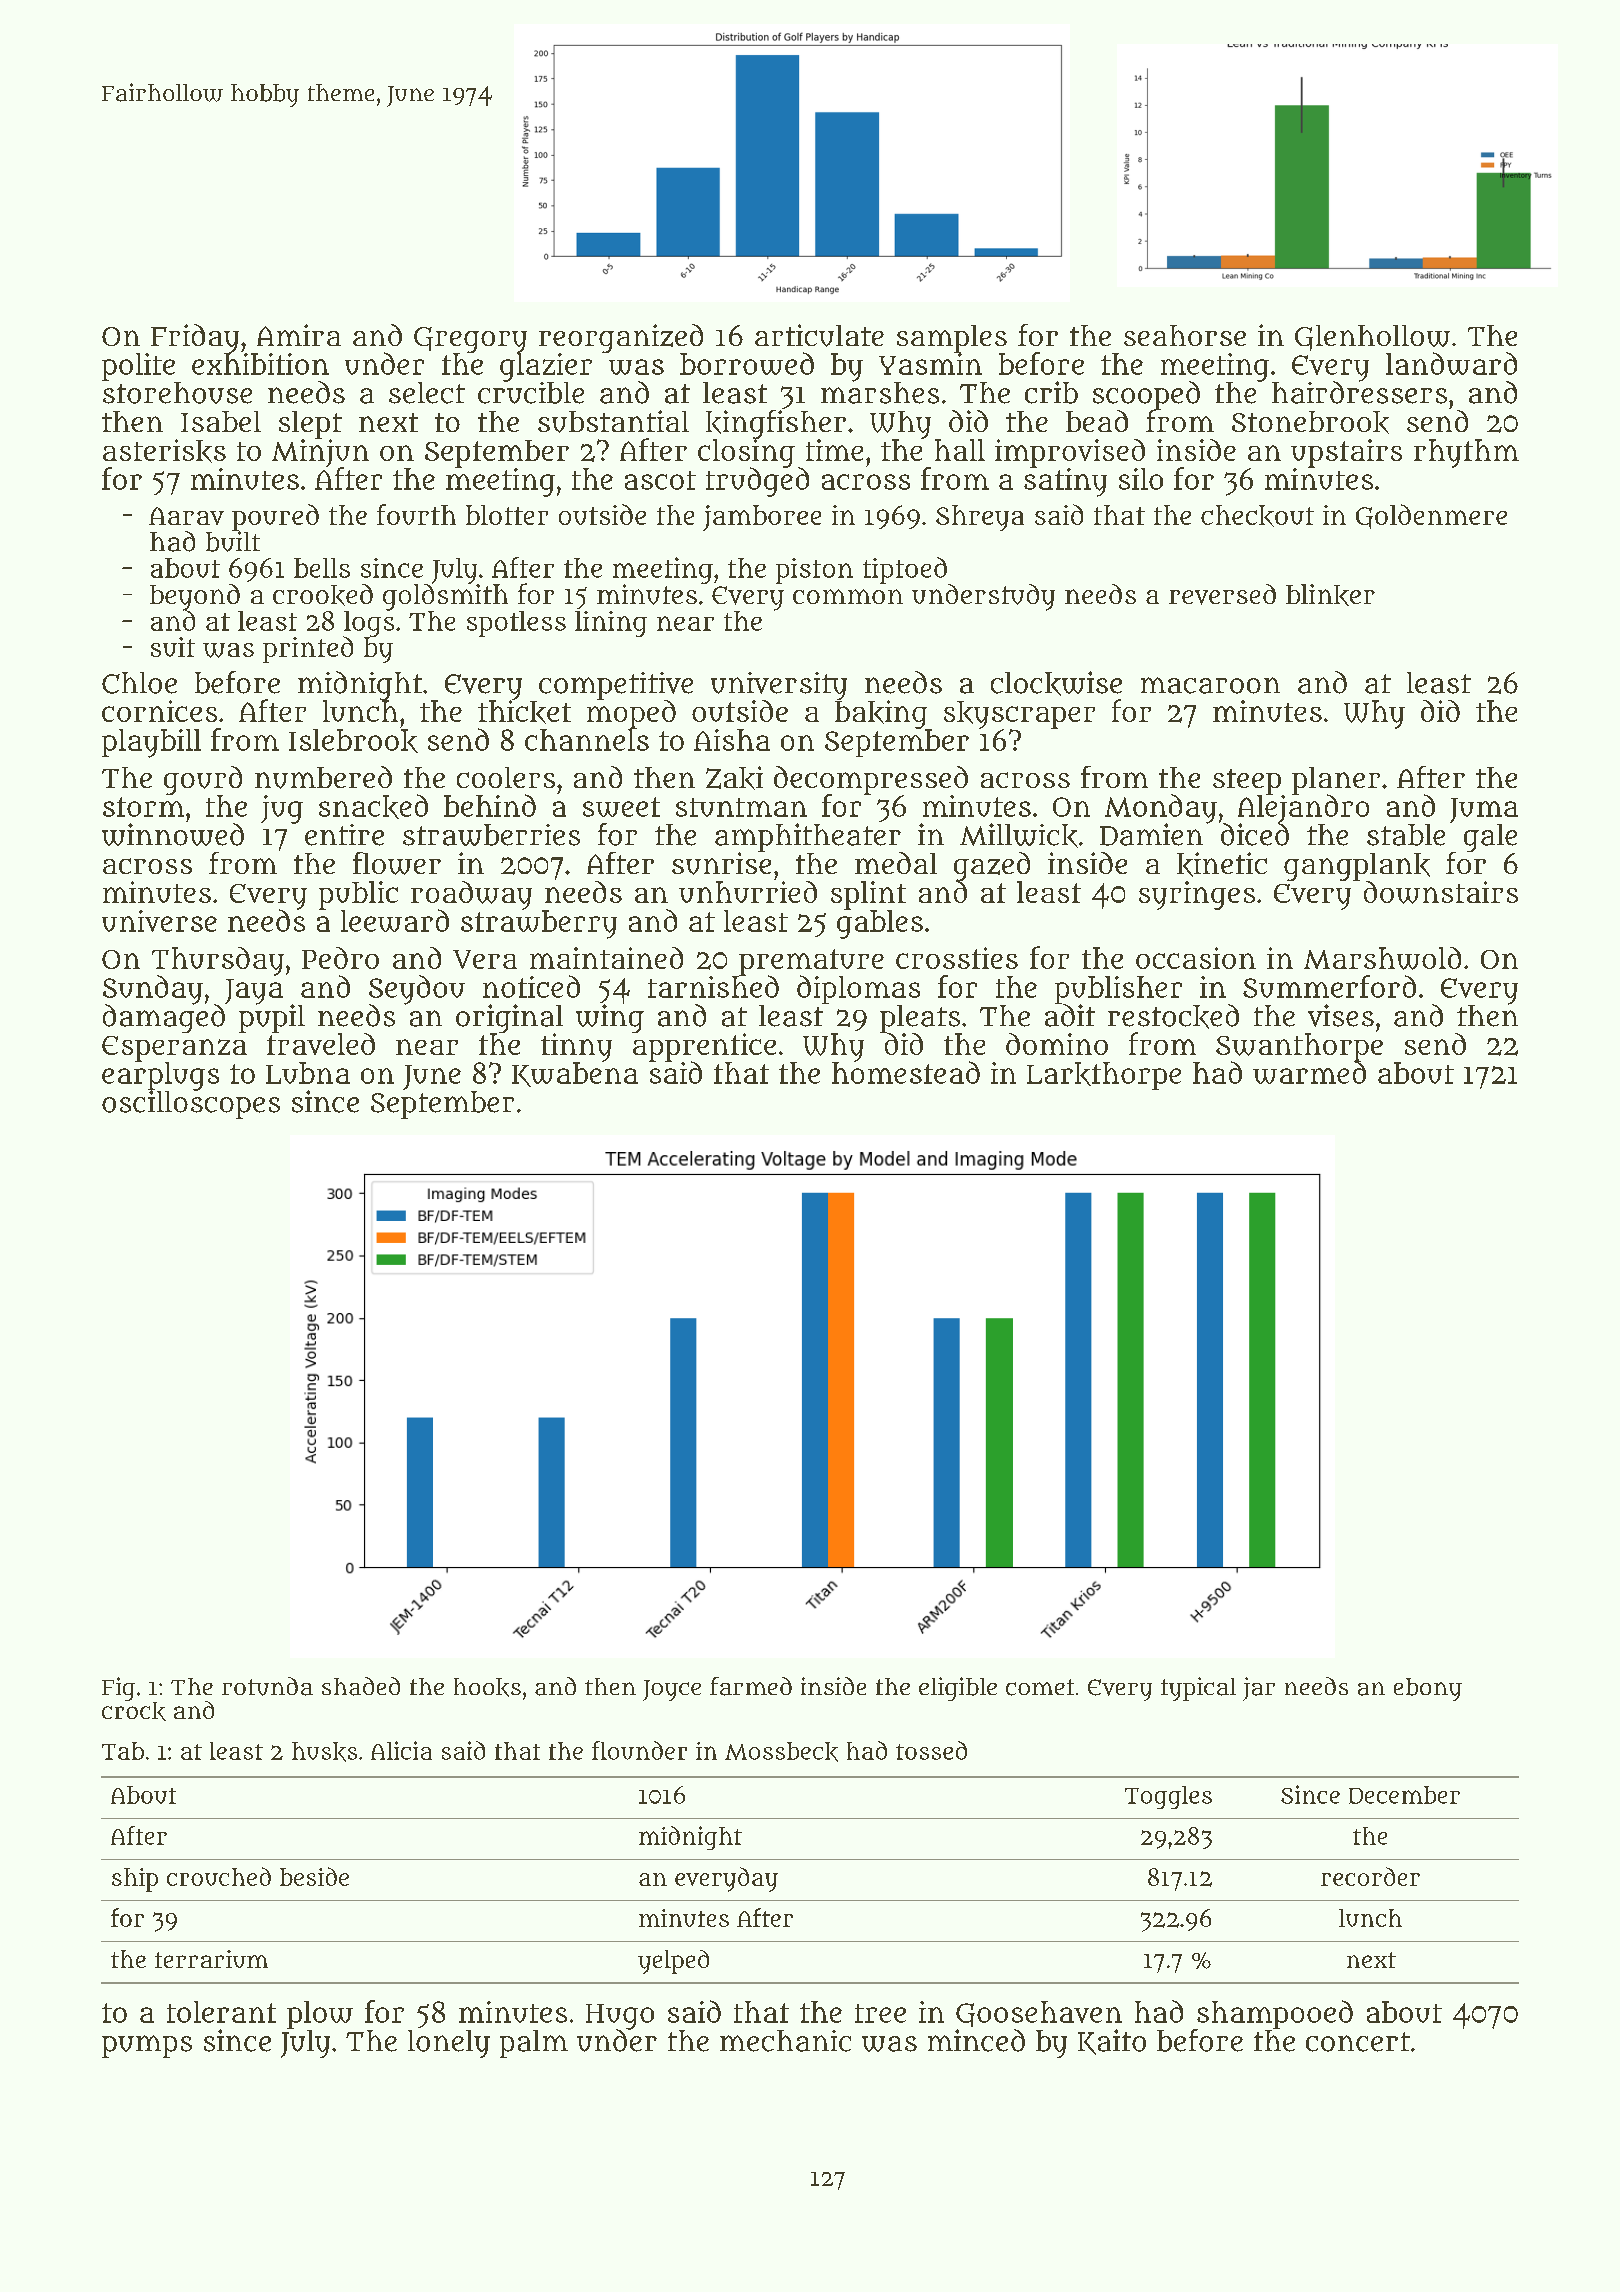 Image resolution: width=1620 pixels, height=2292 pixels. I want to click on farmed, so click(751, 1686).
